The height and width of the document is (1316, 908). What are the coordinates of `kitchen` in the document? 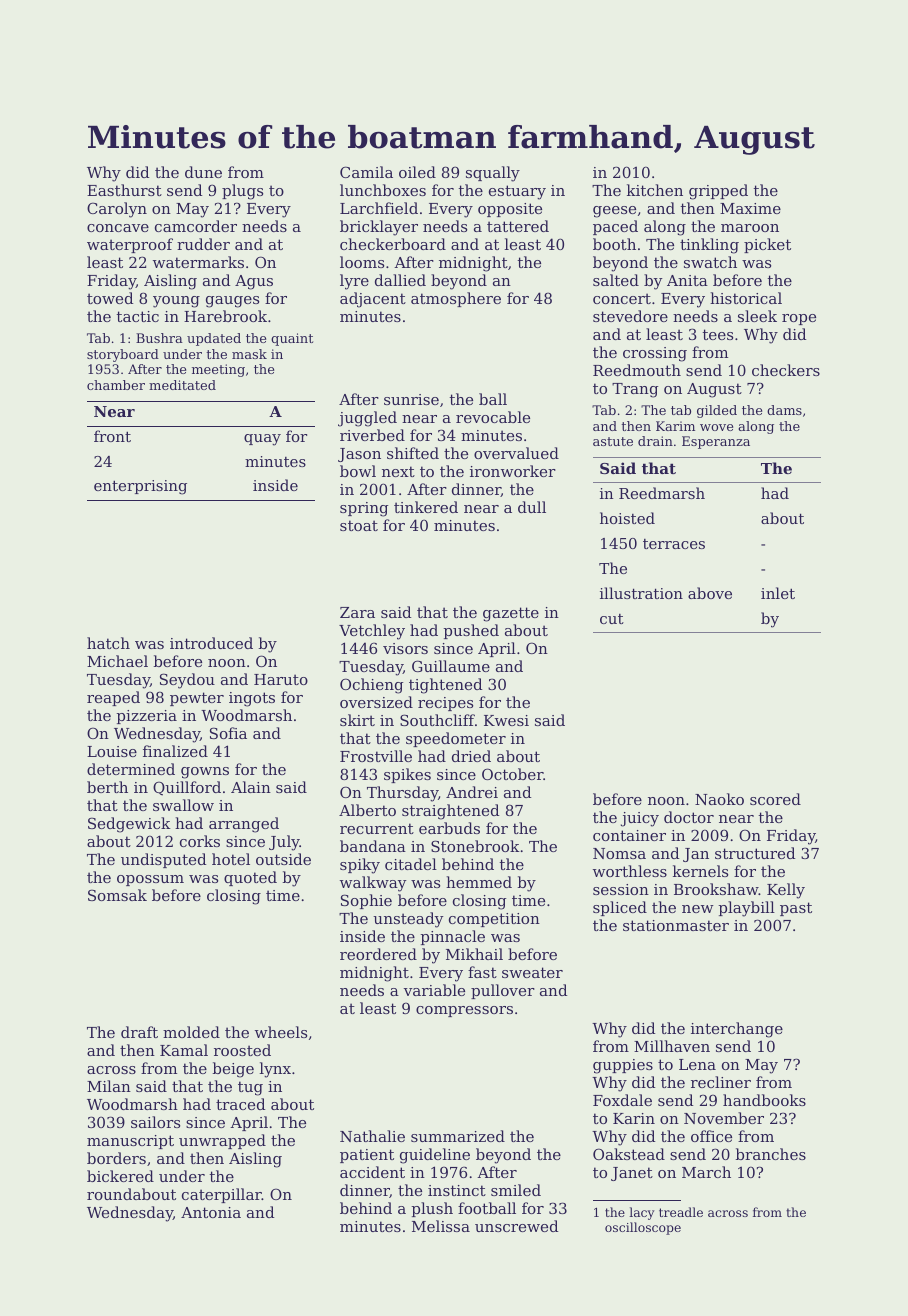 It's located at (655, 190).
